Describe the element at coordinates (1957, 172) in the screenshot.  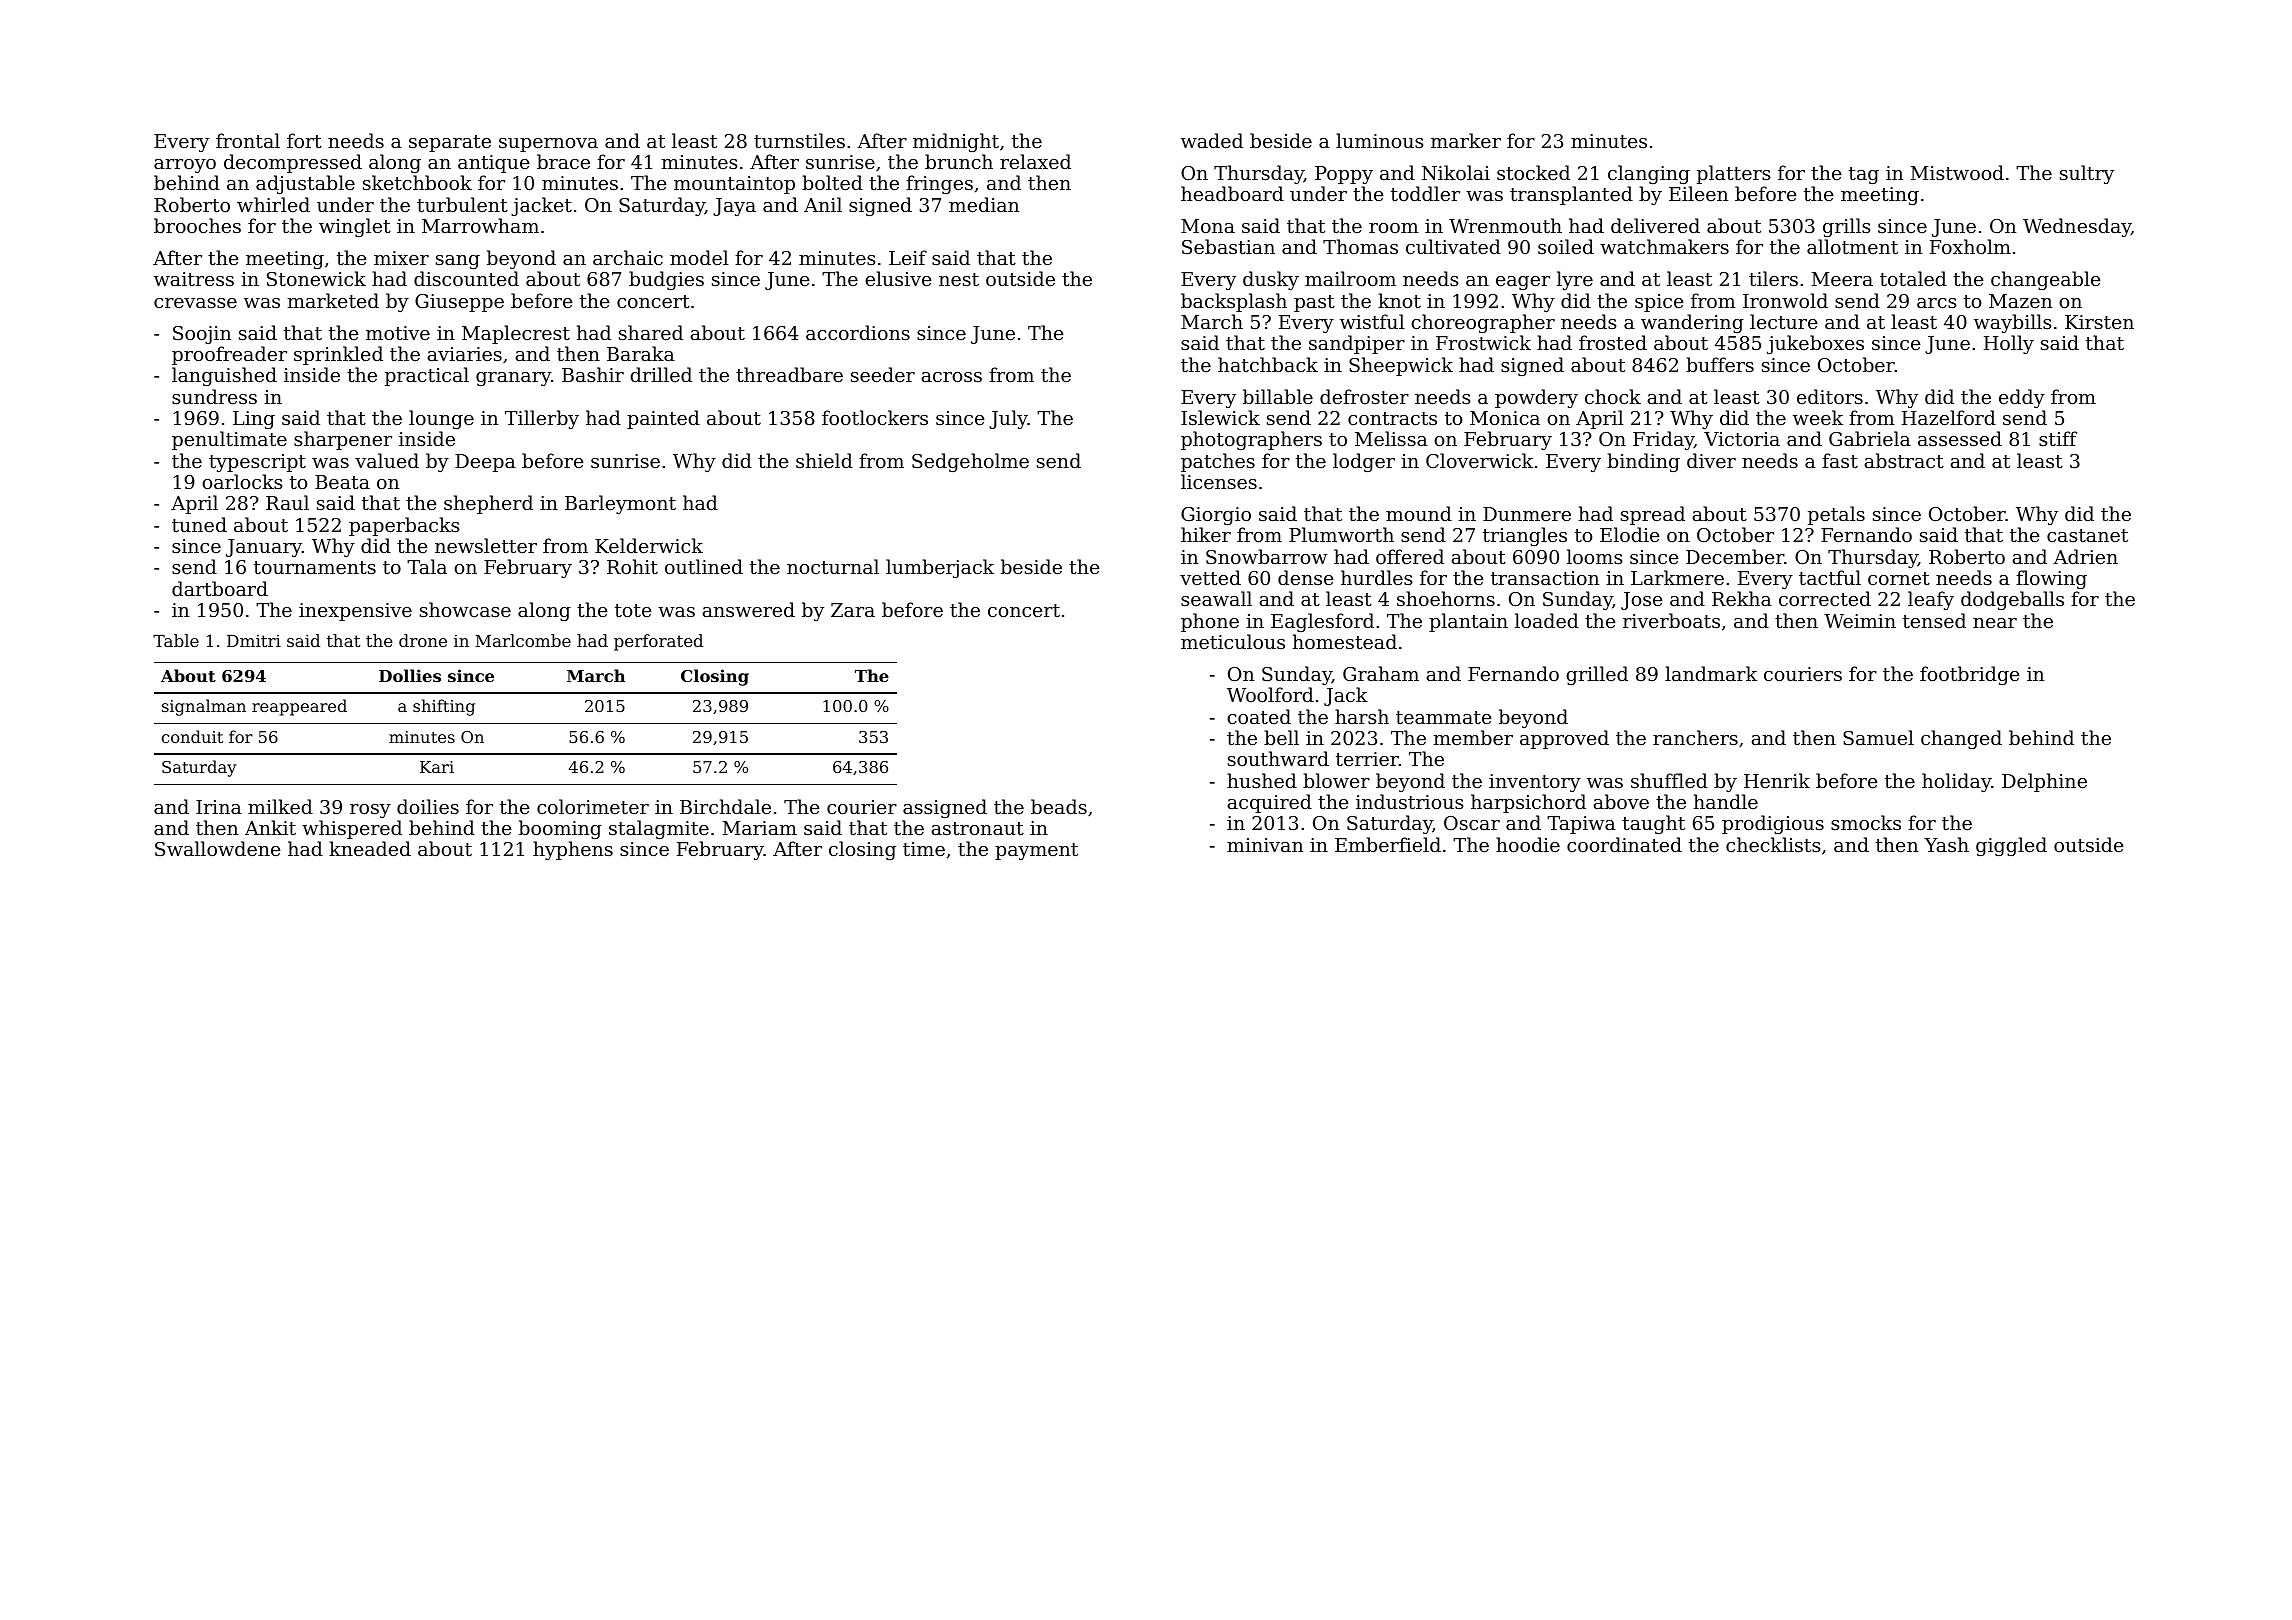
I see `Mistwood` at that location.
